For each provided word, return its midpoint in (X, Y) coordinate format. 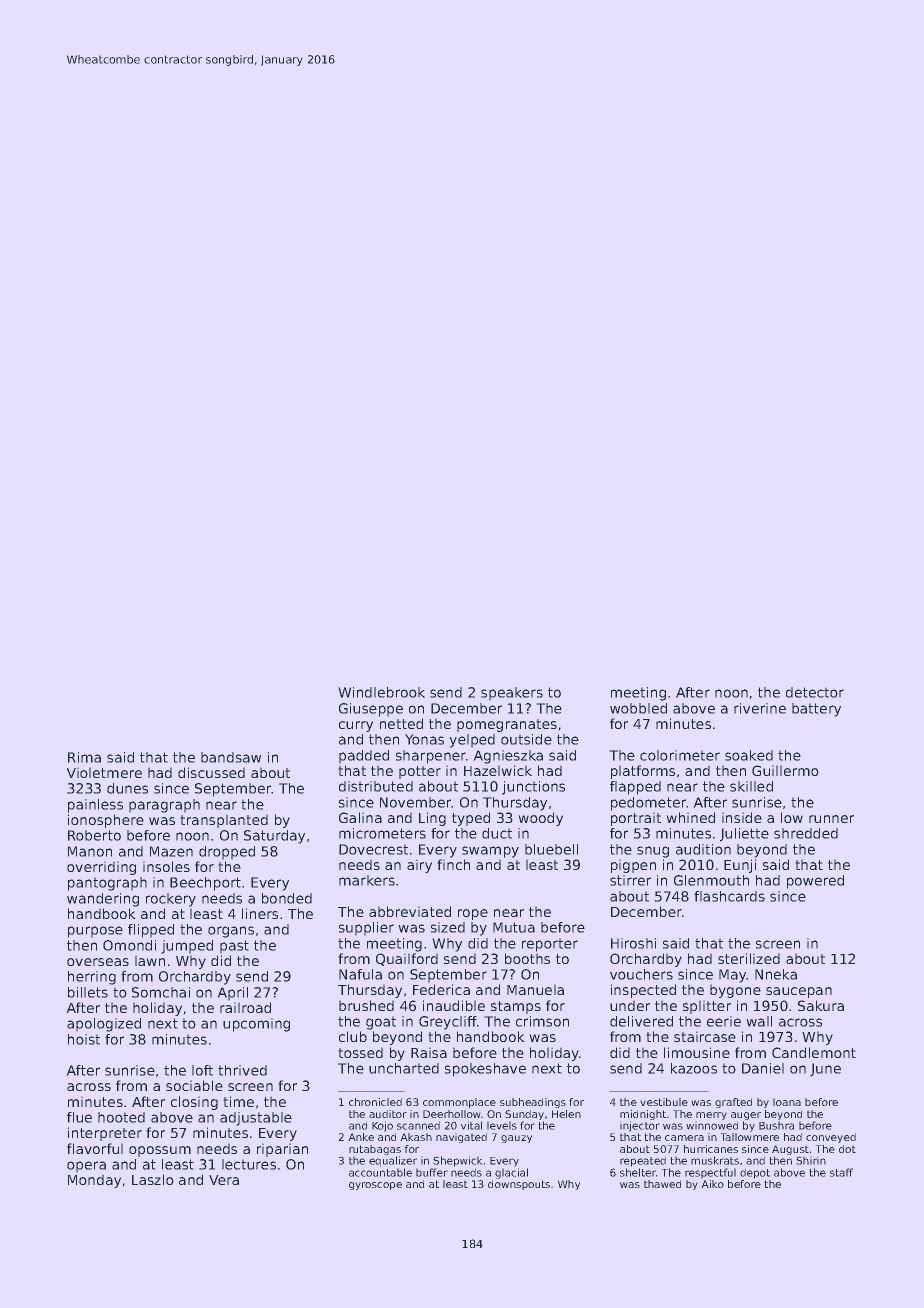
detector (815, 692)
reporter (550, 945)
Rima (84, 757)
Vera (224, 1180)
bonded (287, 898)
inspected (643, 991)
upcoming (256, 1025)
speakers (512, 693)
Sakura (821, 1005)
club (353, 1036)
